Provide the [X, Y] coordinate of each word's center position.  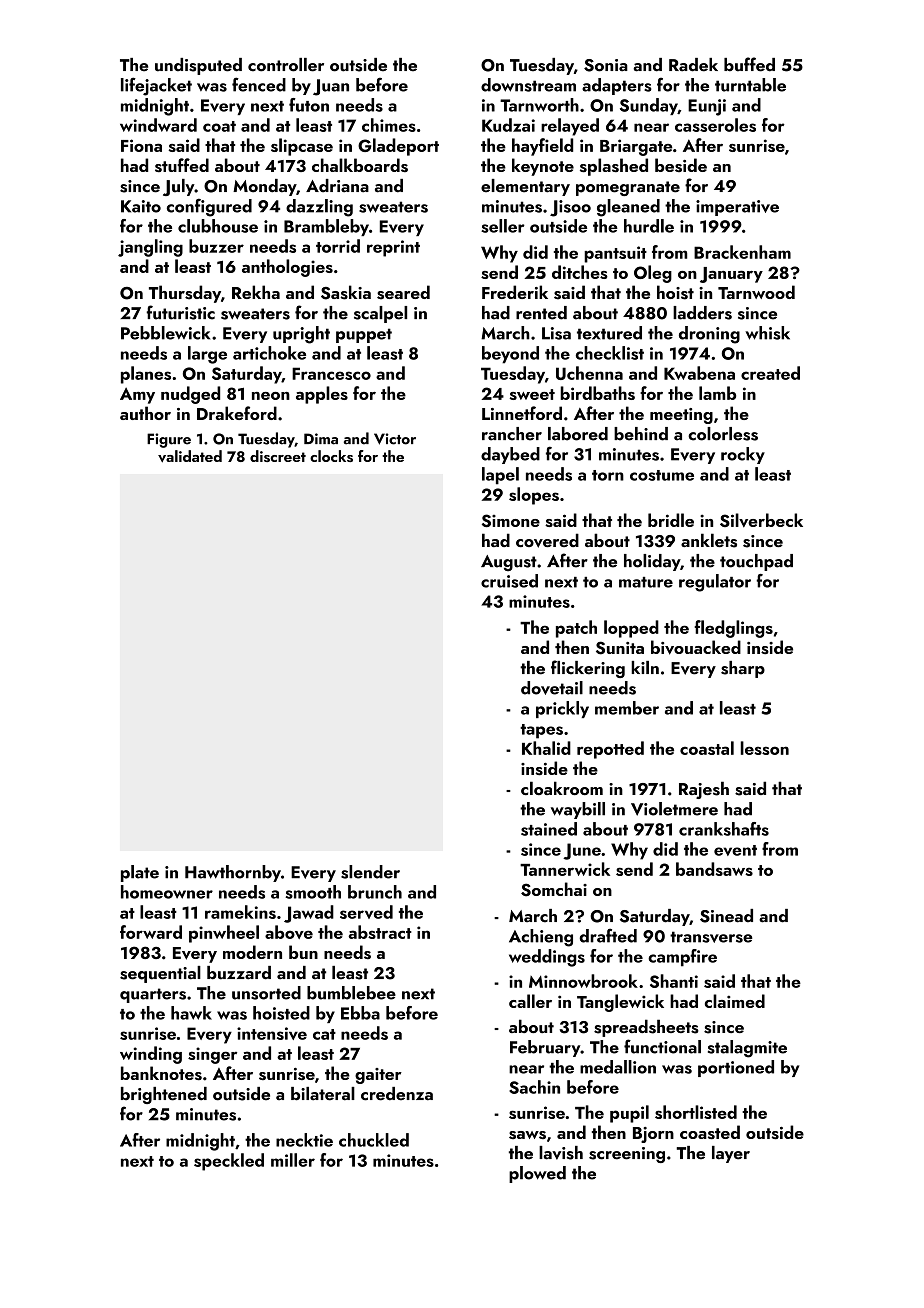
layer [731, 1154]
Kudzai [508, 125]
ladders [702, 313]
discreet [278, 456]
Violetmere [674, 809]
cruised [509, 581]
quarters [153, 995]
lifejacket [156, 86]
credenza [397, 1094]
